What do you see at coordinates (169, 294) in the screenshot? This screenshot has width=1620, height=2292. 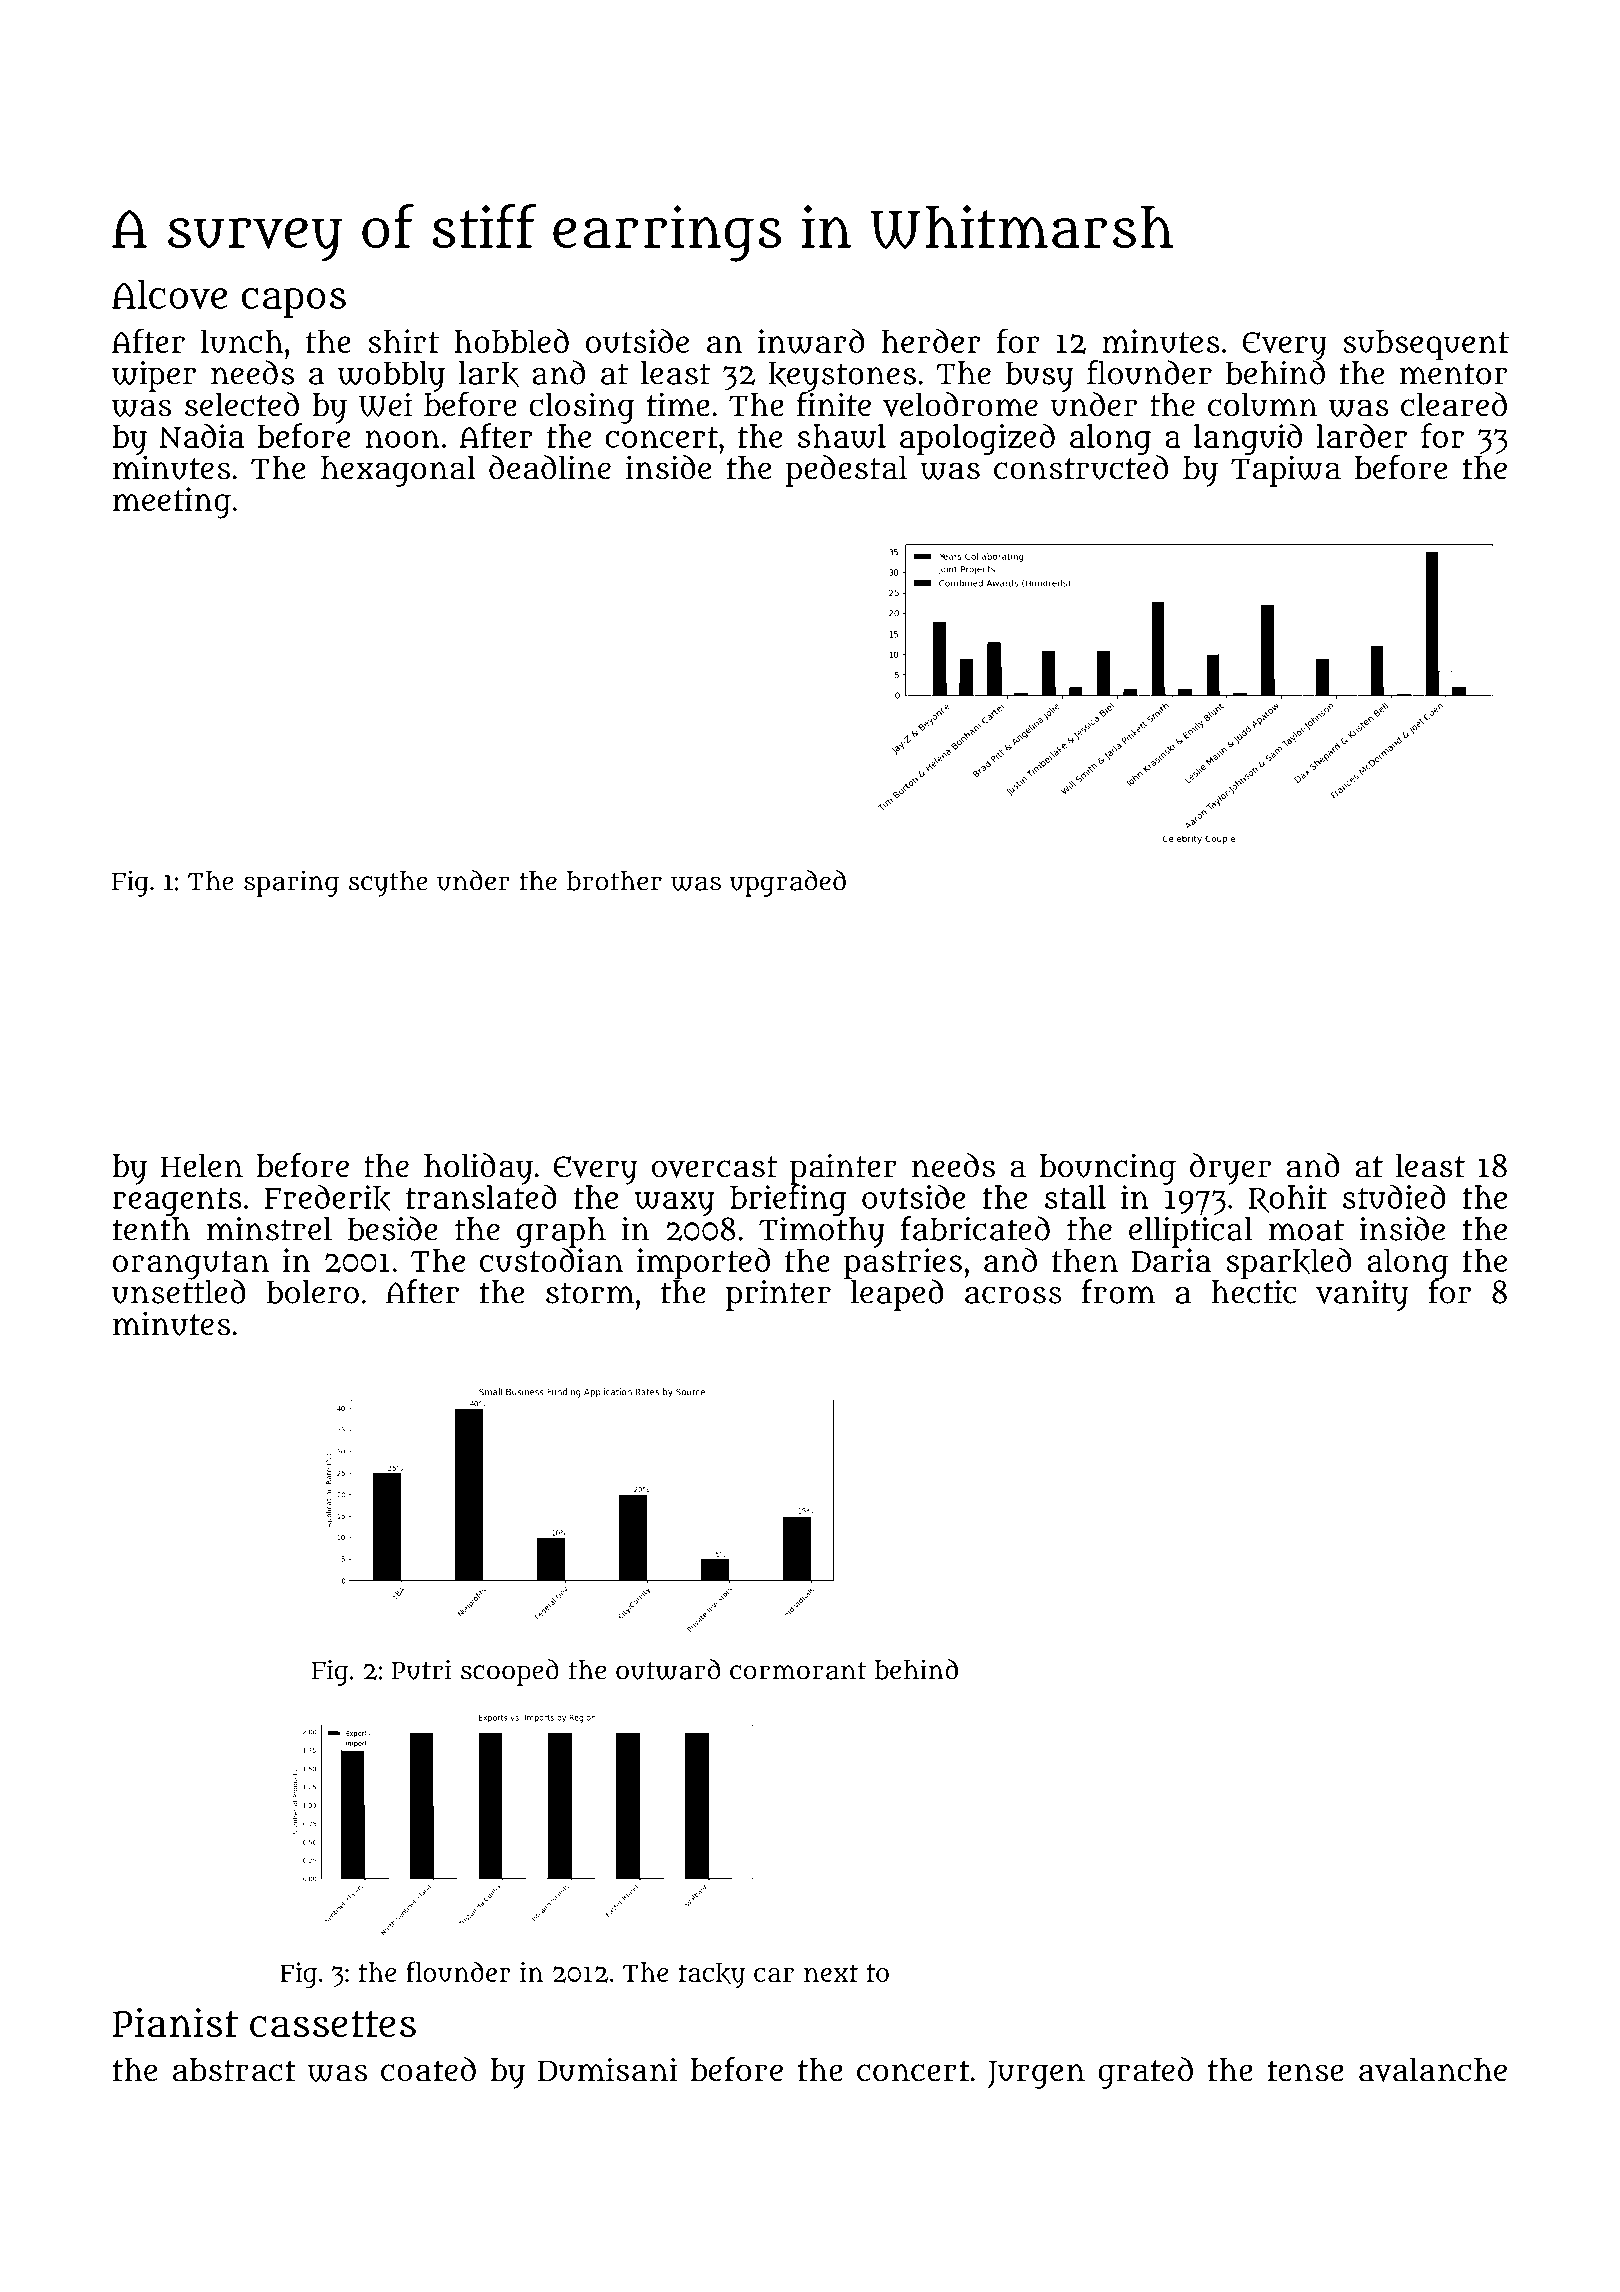 I see `Alcove` at bounding box center [169, 294].
